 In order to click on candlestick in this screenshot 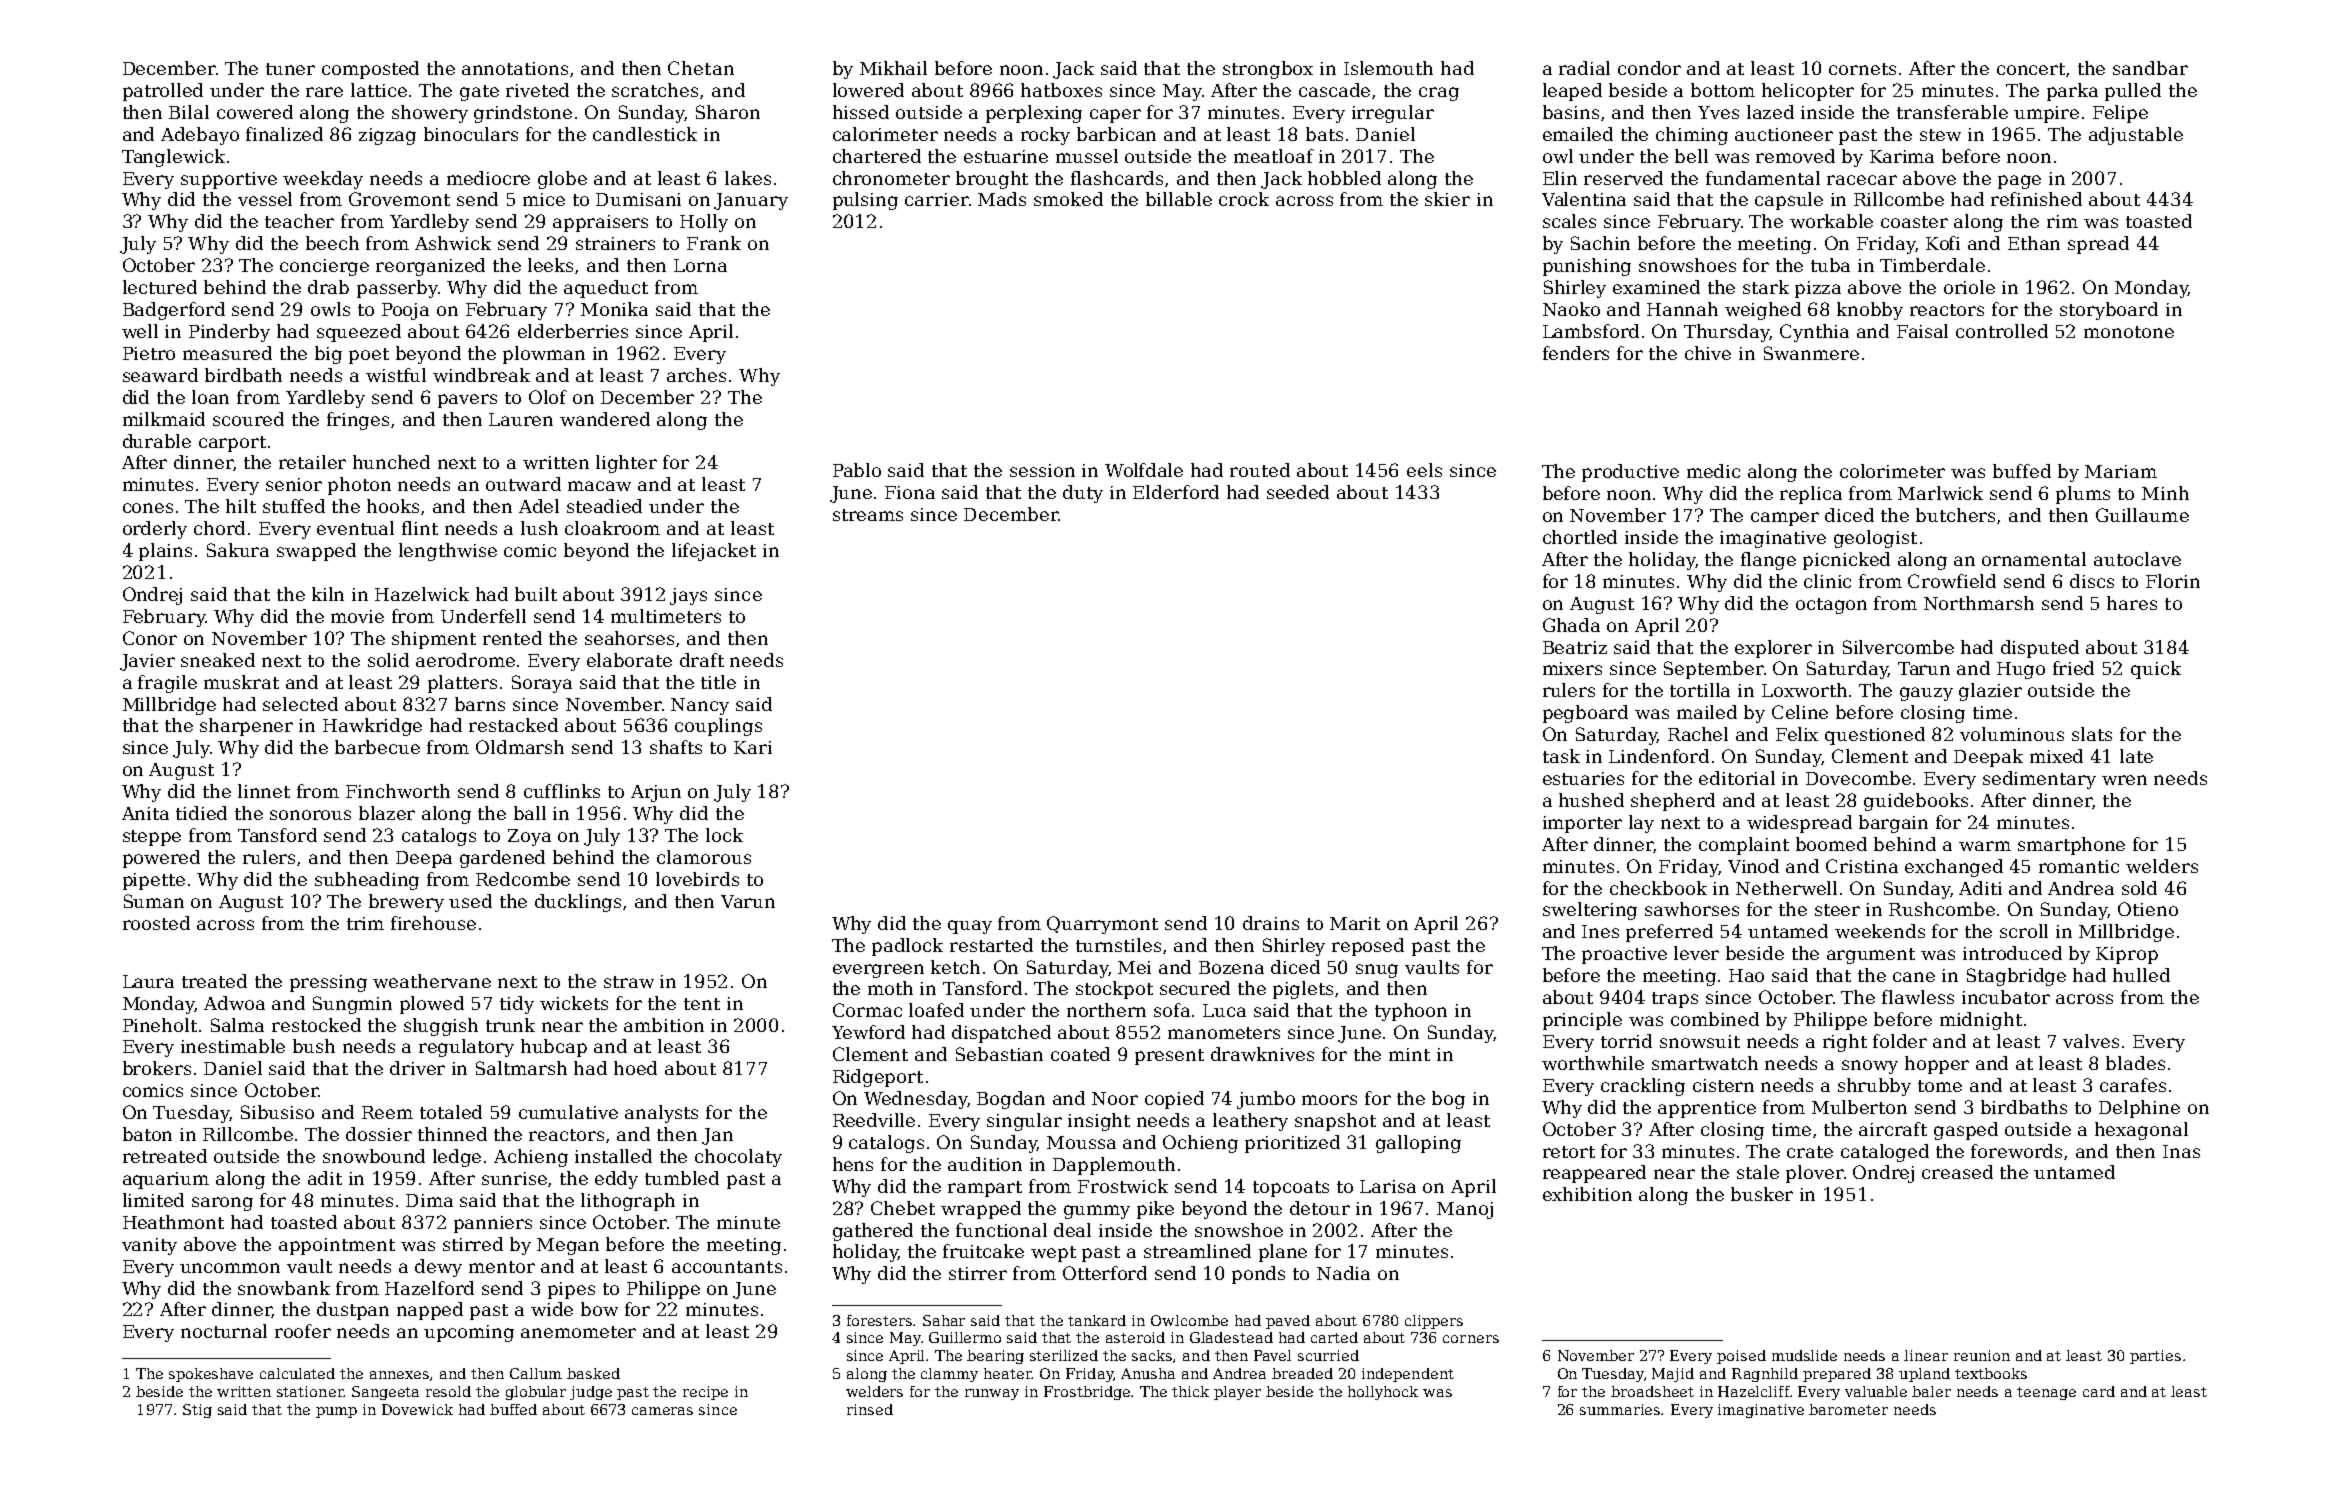, I will do `click(645, 134)`.
